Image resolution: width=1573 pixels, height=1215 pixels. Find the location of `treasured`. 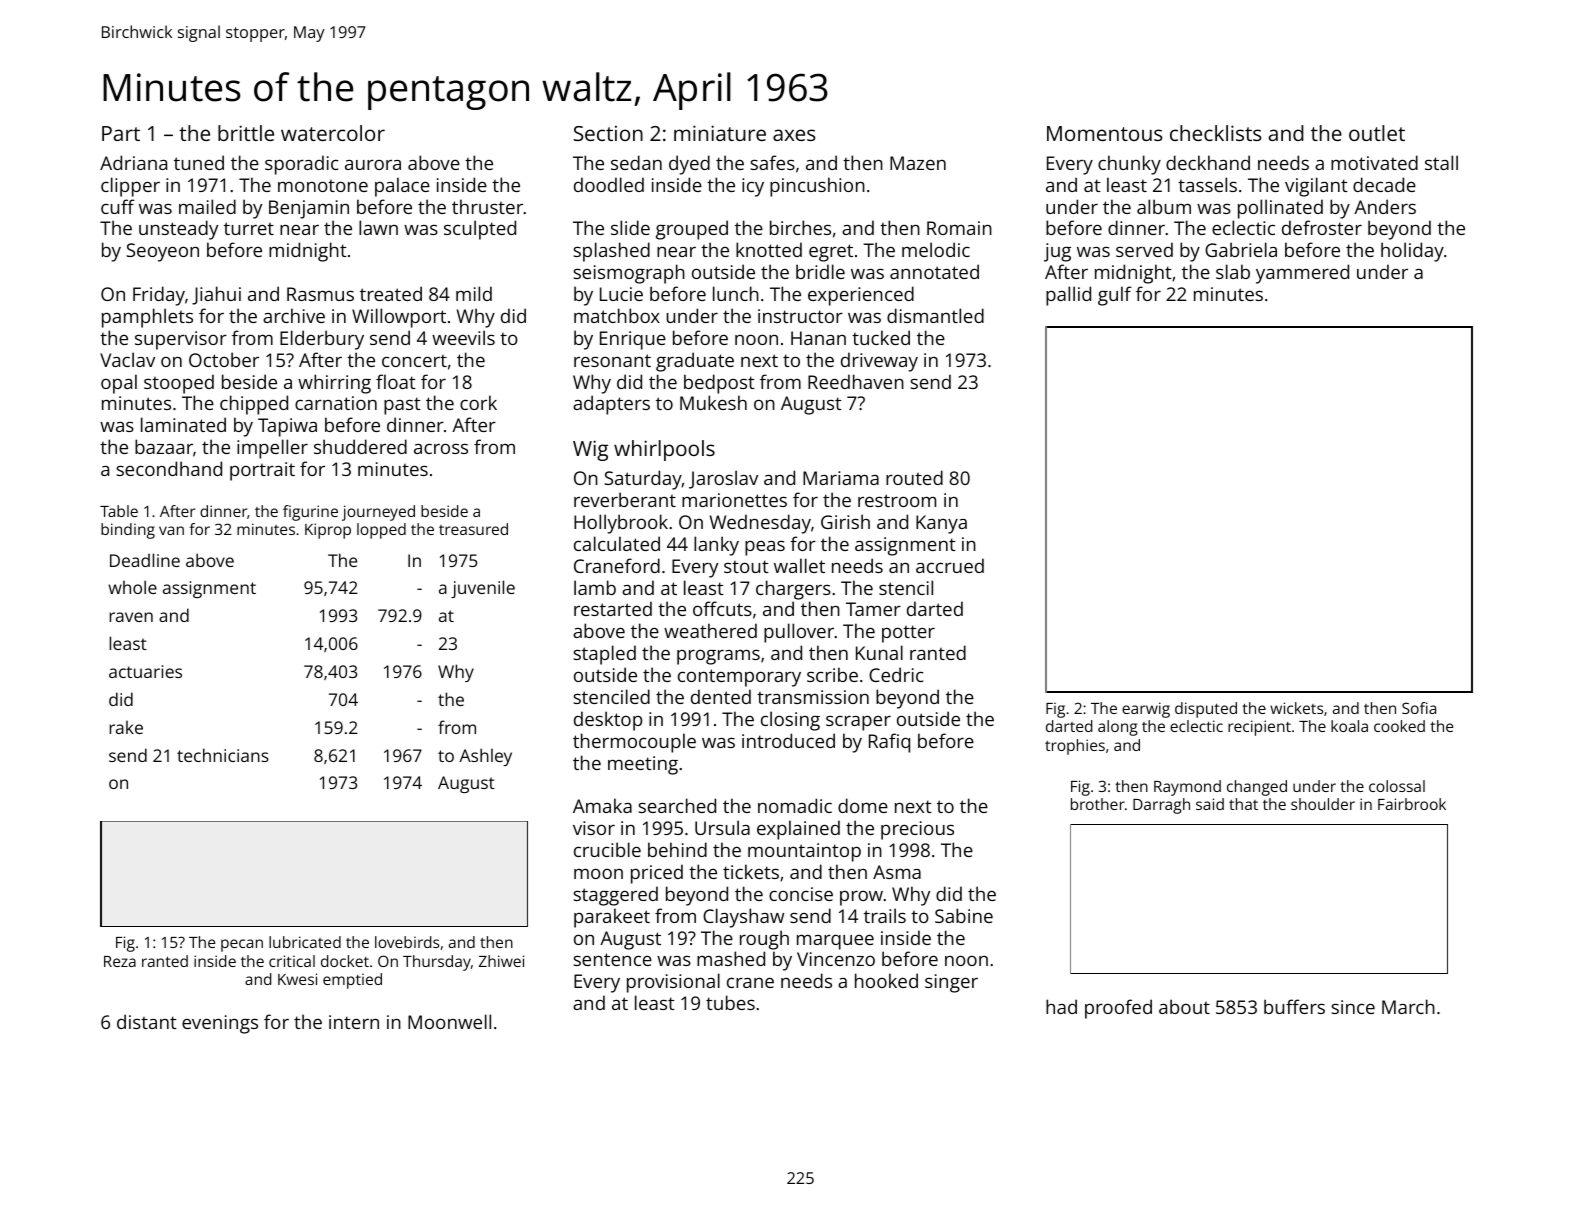

treasured is located at coordinates (473, 529).
